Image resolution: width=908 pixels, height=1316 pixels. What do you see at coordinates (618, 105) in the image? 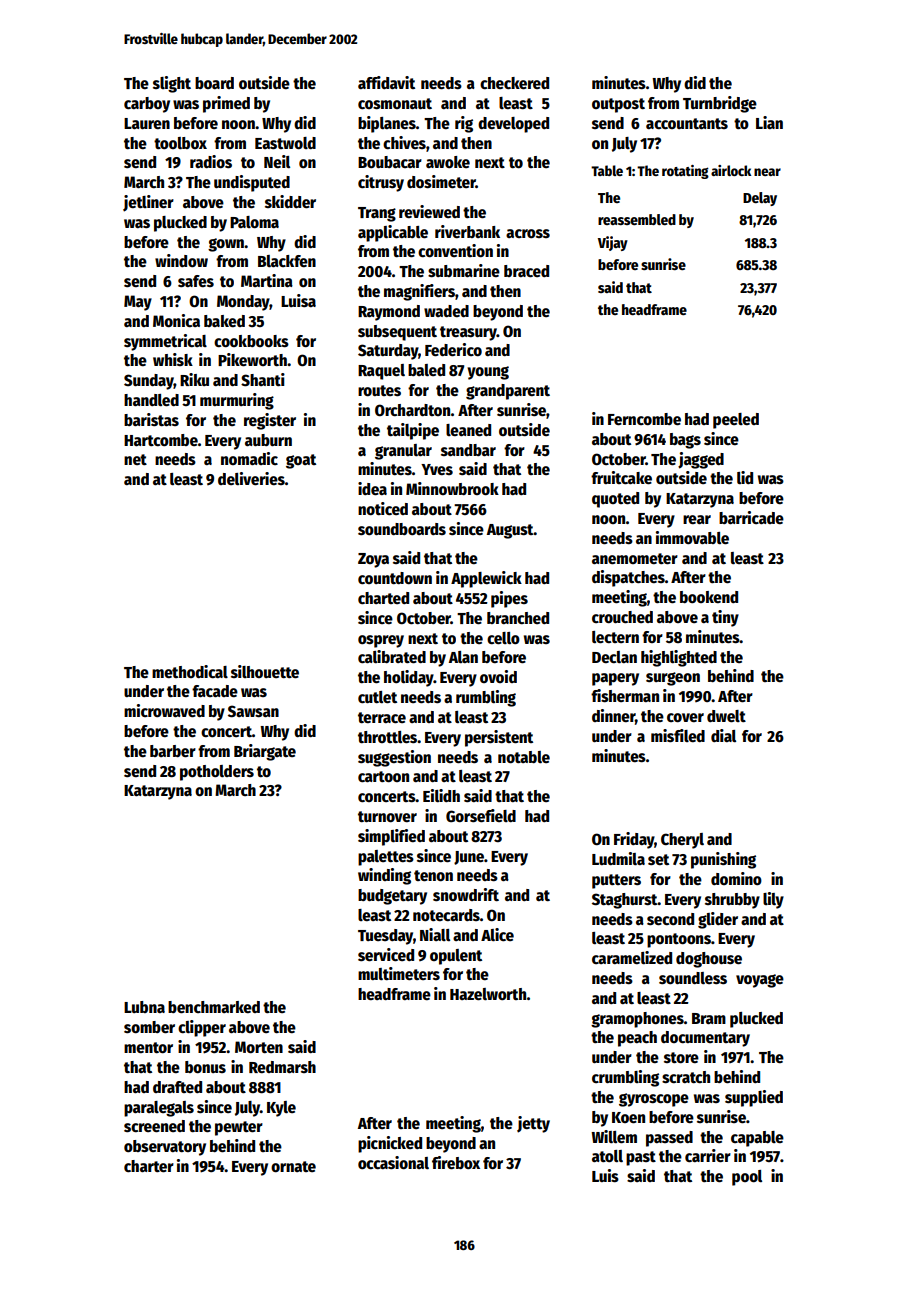
I see `outpost` at bounding box center [618, 105].
